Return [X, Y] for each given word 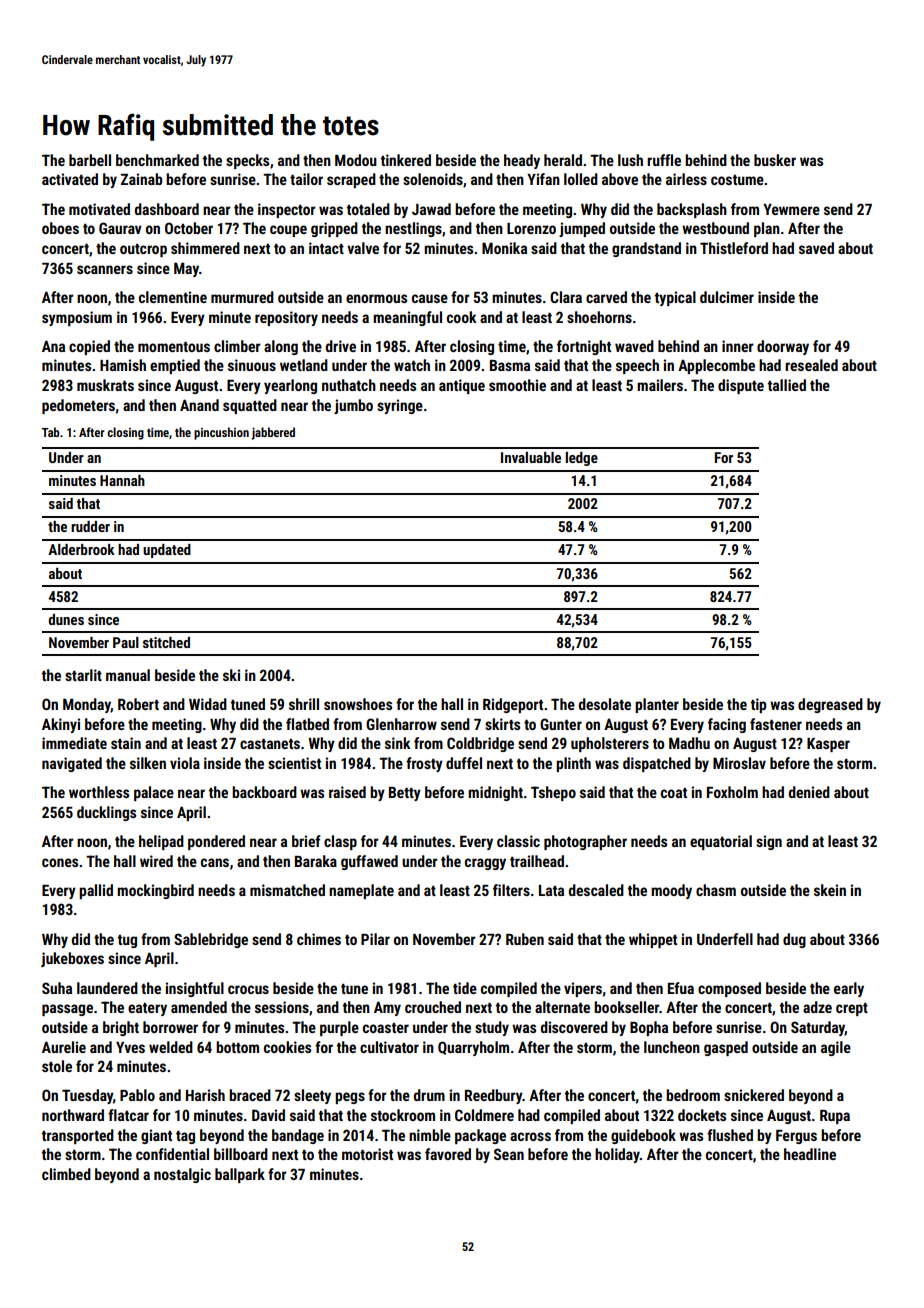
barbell [90, 160]
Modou [356, 160]
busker [775, 160]
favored [448, 1154]
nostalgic [182, 1175]
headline [810, 1154]
